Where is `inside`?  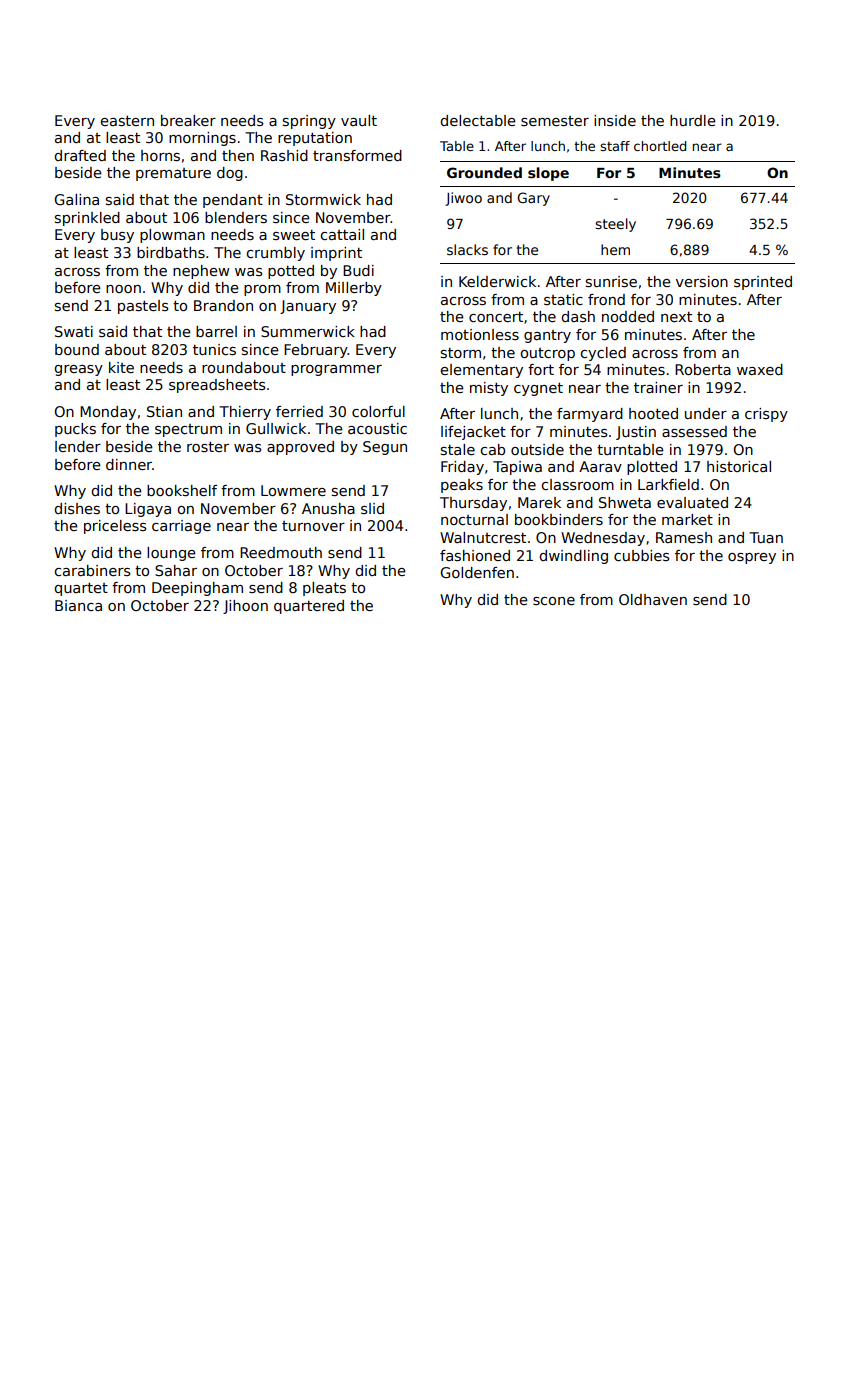
inside is located at coordinates (615, 120).
